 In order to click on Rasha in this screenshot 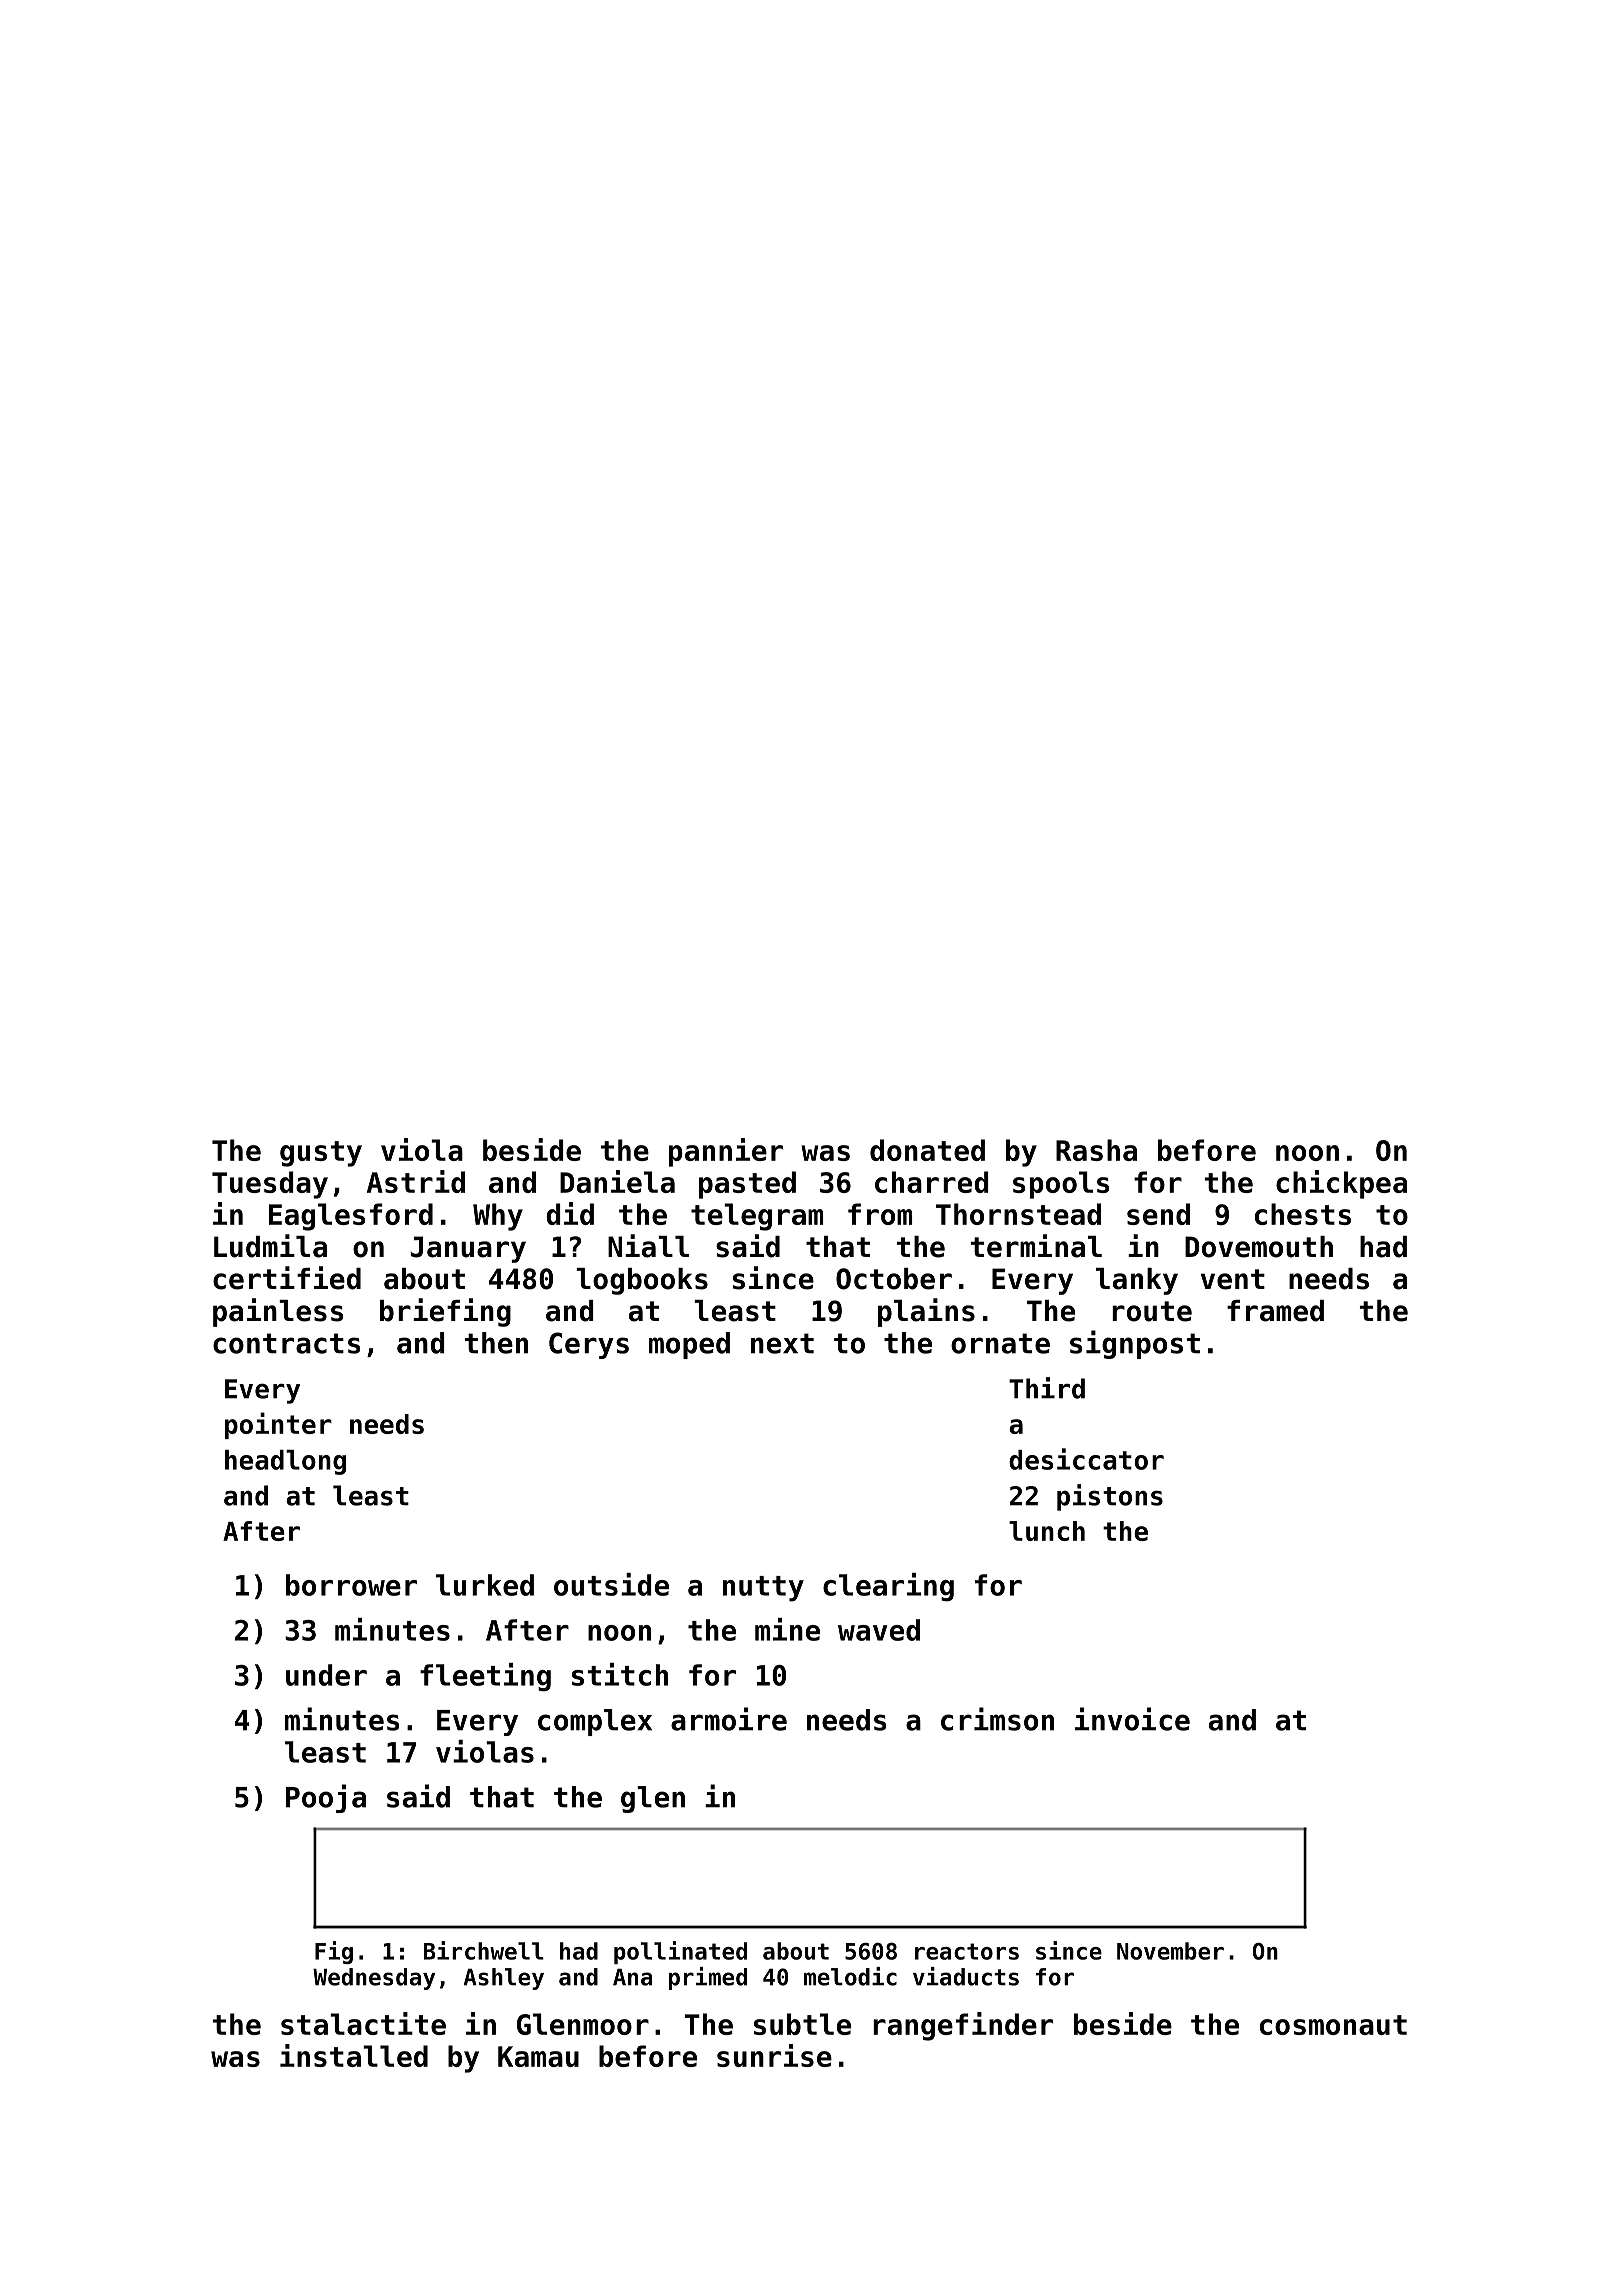, I will do `click(1096, 1150)`.
